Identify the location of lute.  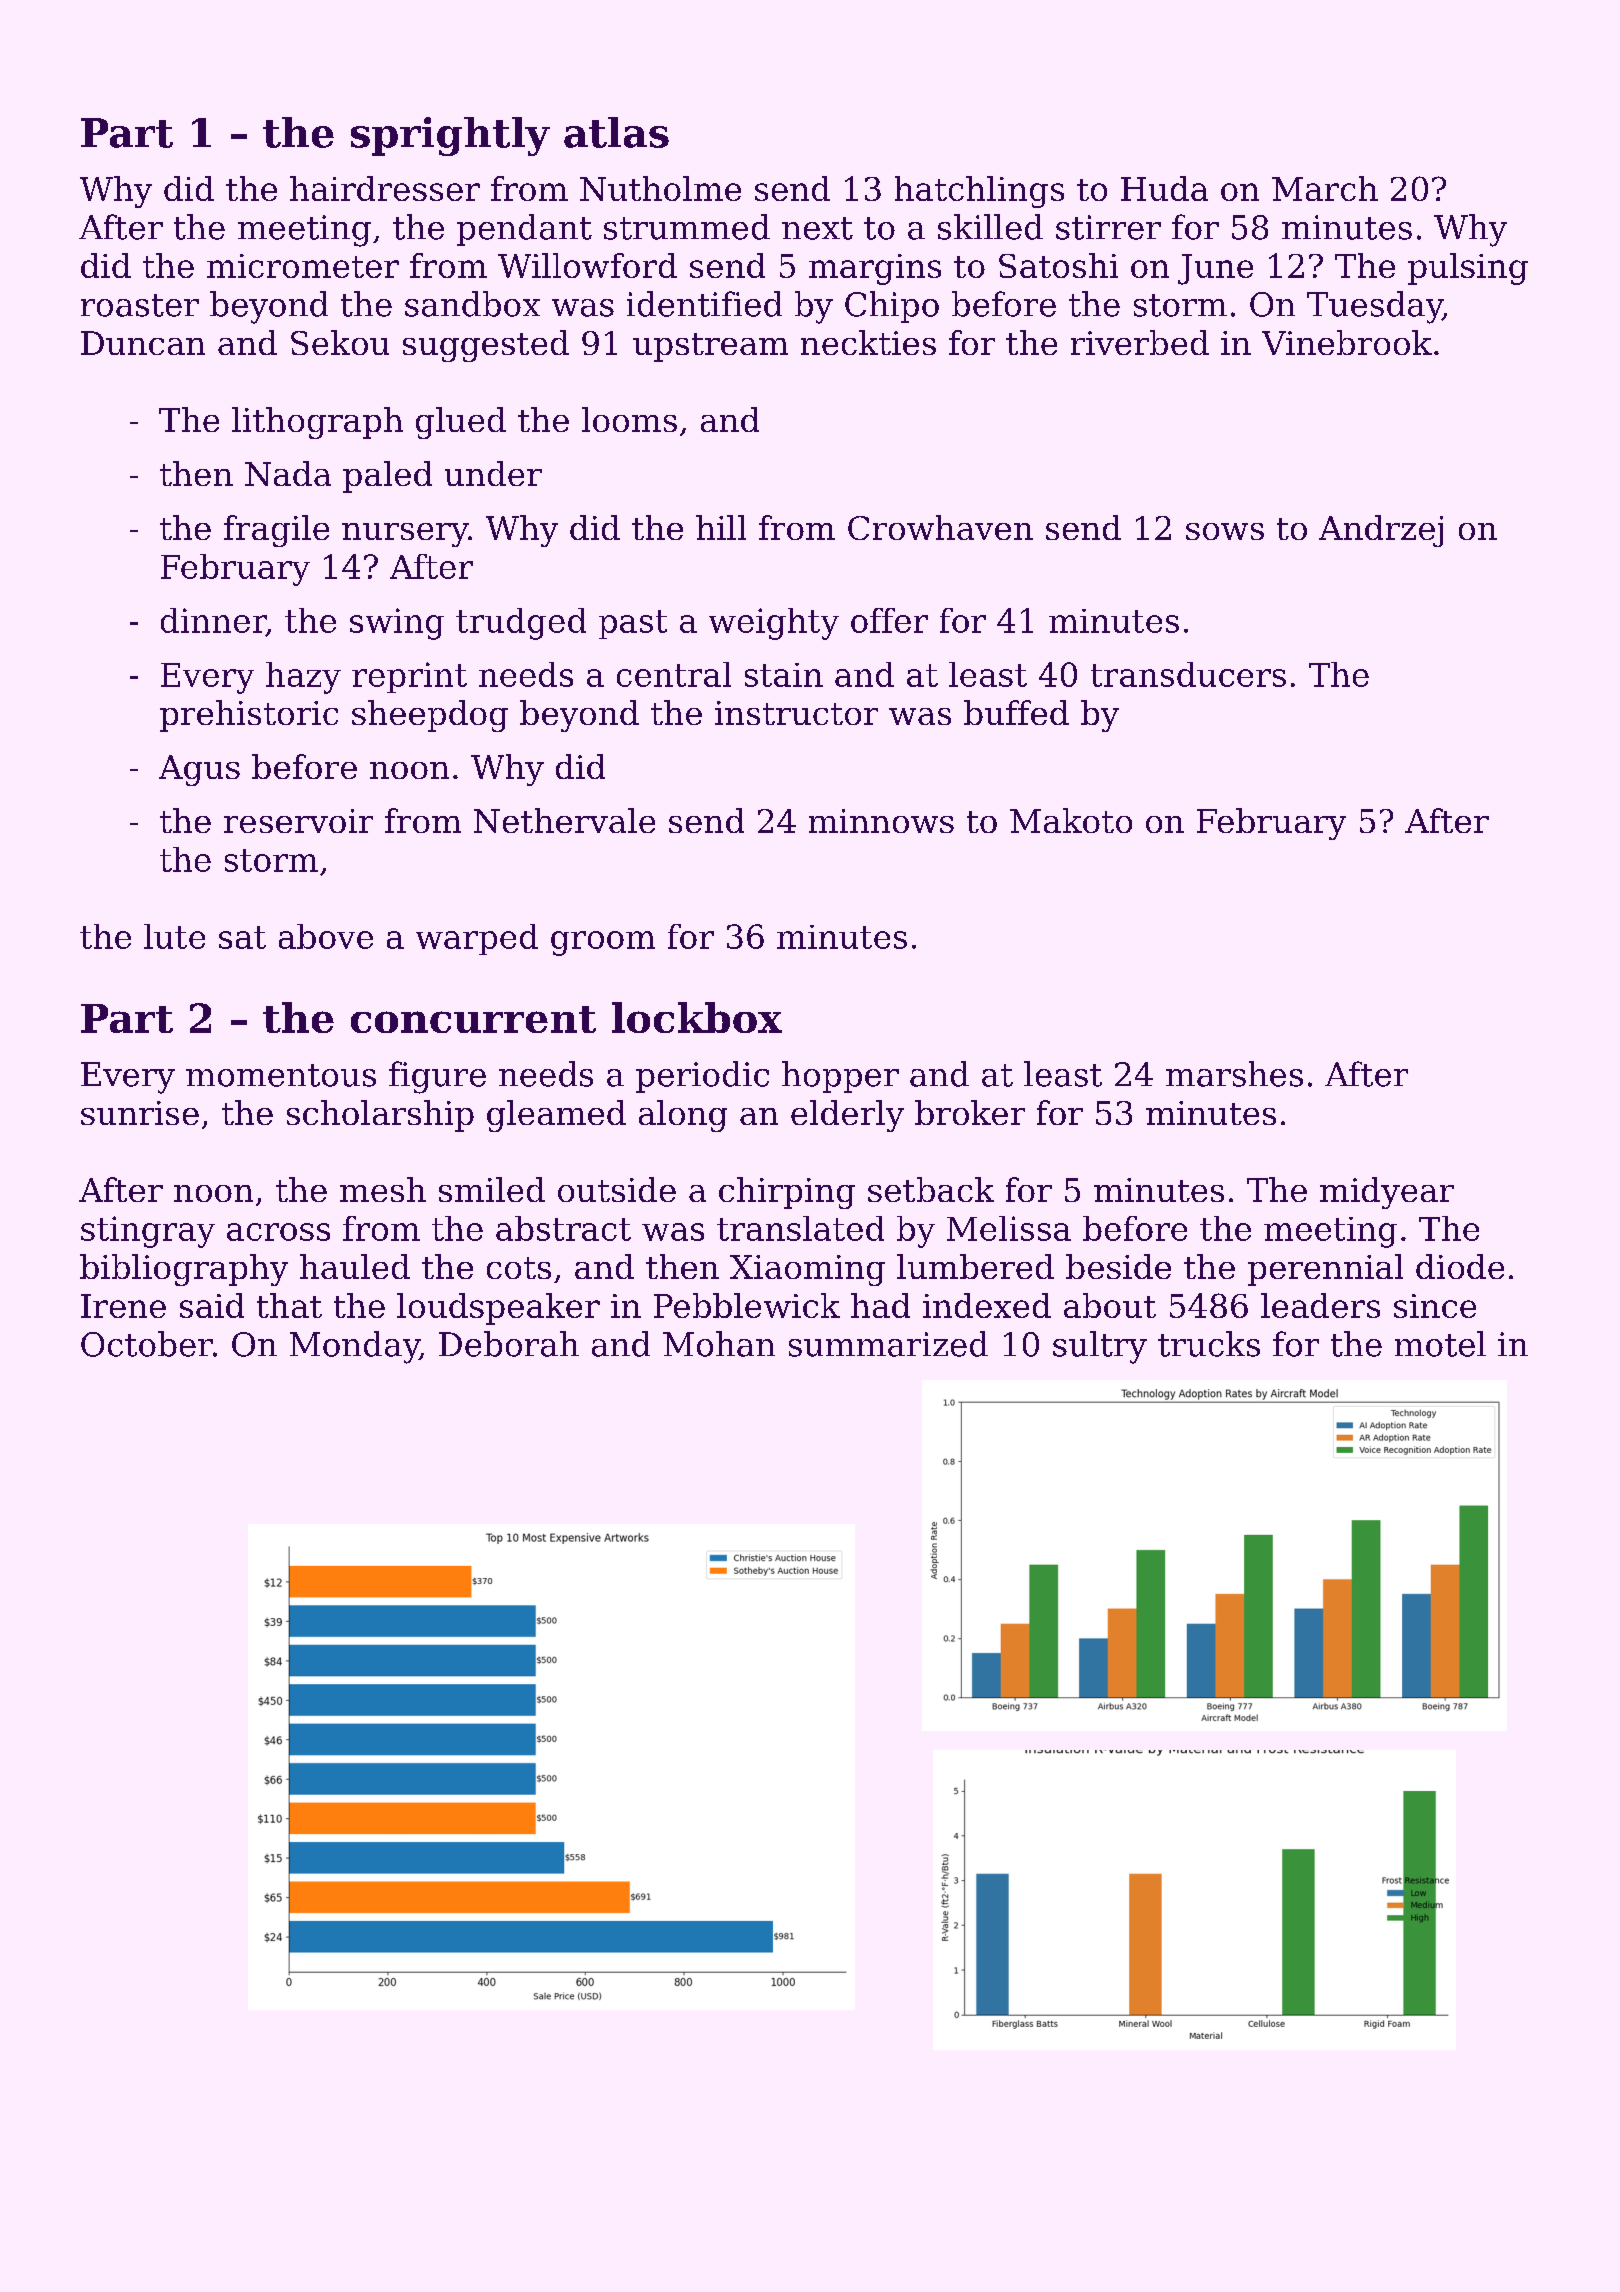
(174, 936).
